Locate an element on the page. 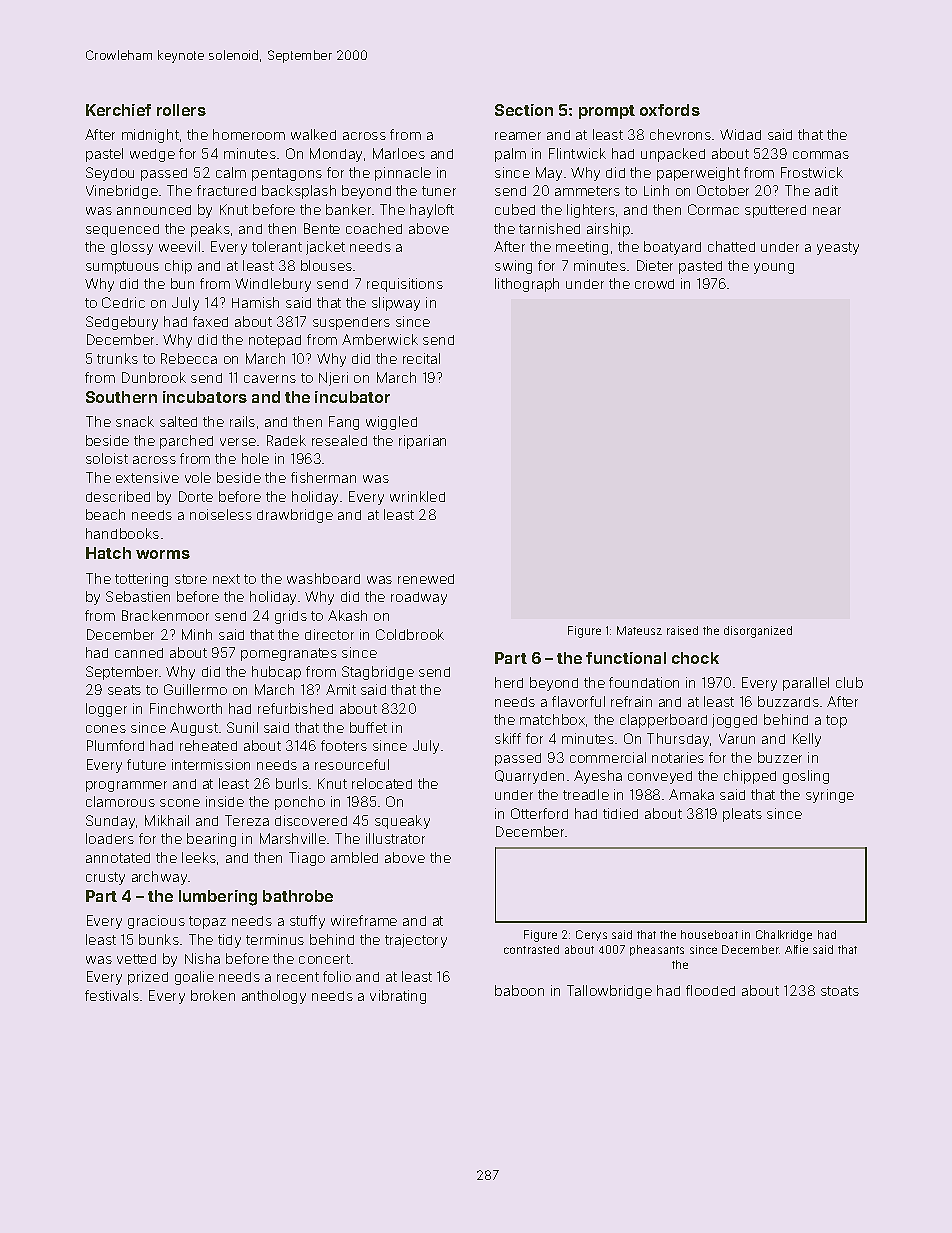  wrinkled is located at coordinates (417, 496).
